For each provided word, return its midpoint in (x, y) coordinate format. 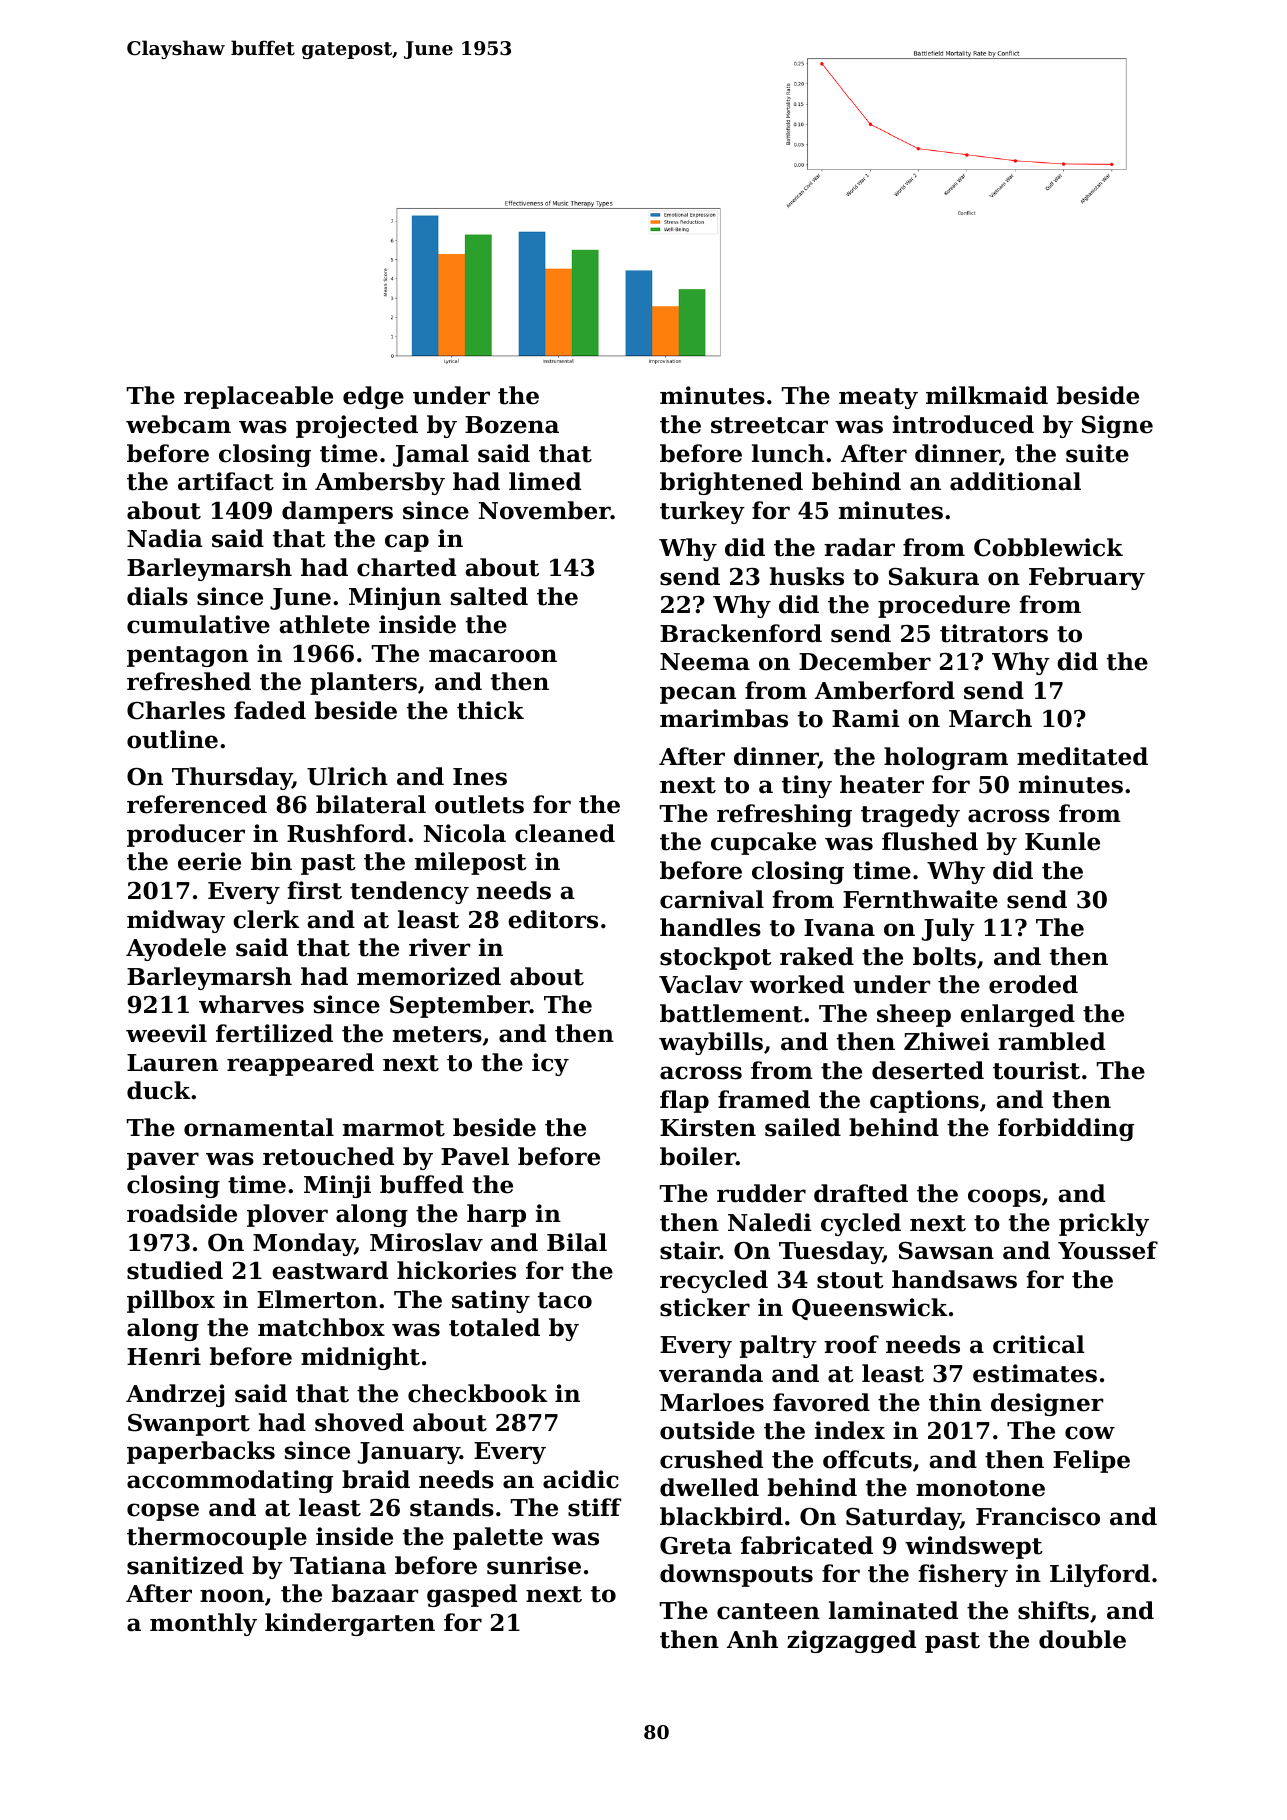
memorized (429, 976)
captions (924, 1101)
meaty (878, 398)
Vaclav (701, 984)
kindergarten (350, 1624)
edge (373, 397)
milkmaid (987, 395)
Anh (752, 1639)
